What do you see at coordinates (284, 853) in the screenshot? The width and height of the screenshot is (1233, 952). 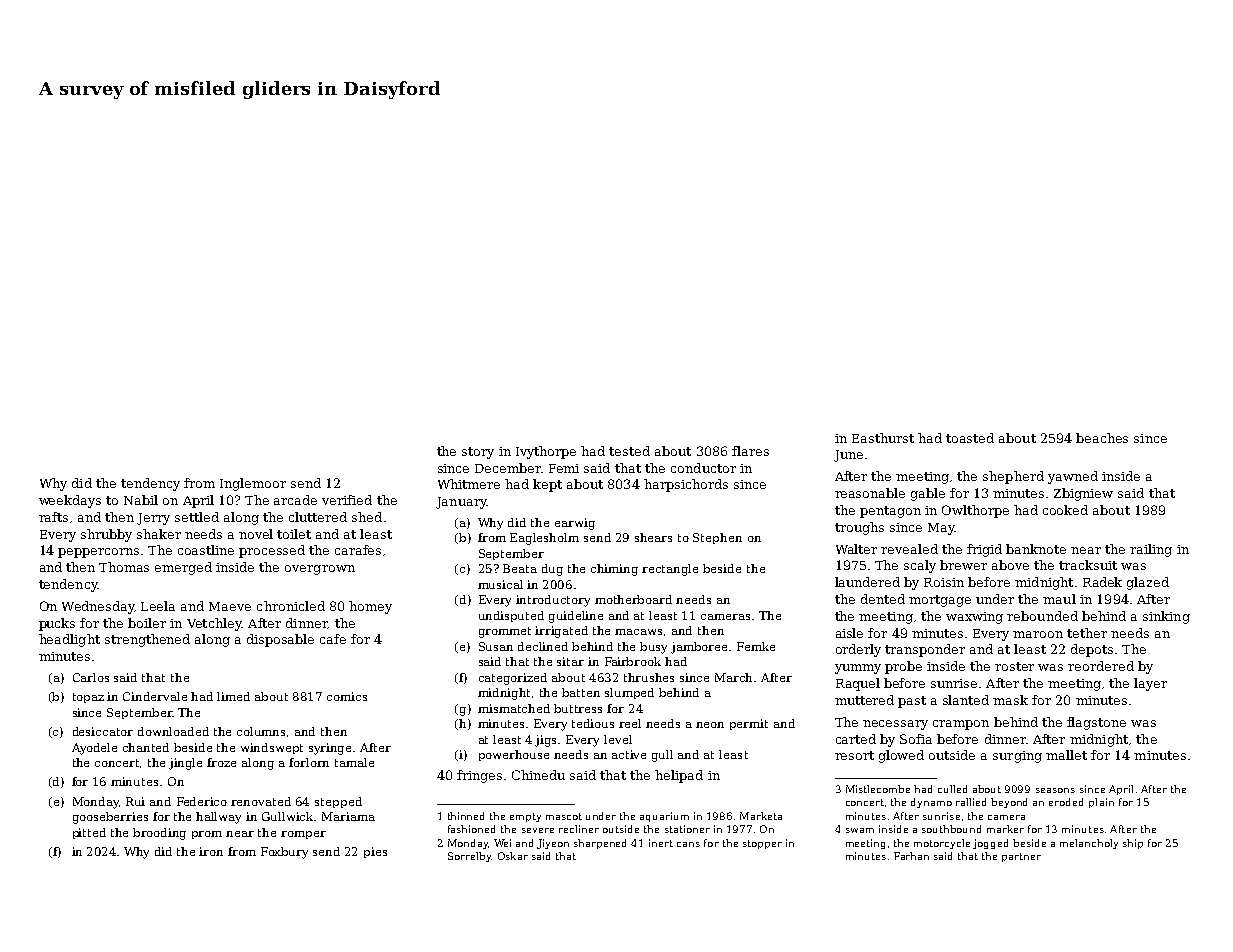 I see `Foxbury` at bounding box center [284, 853].
